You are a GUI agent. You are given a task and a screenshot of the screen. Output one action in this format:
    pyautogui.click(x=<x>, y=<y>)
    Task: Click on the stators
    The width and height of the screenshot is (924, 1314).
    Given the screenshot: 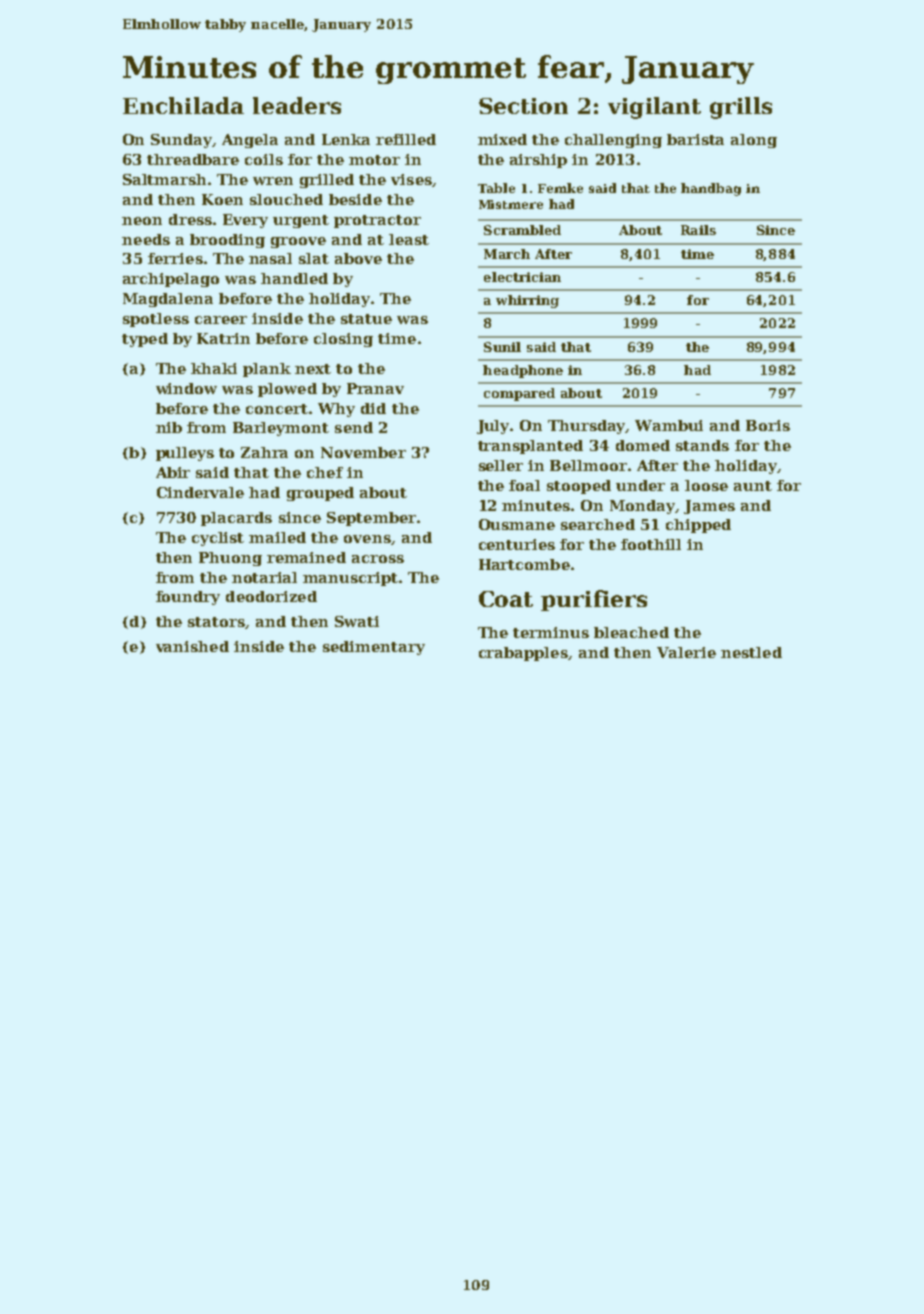 What is the action you would take?
    pyautogui.click(x=216, y=622)
